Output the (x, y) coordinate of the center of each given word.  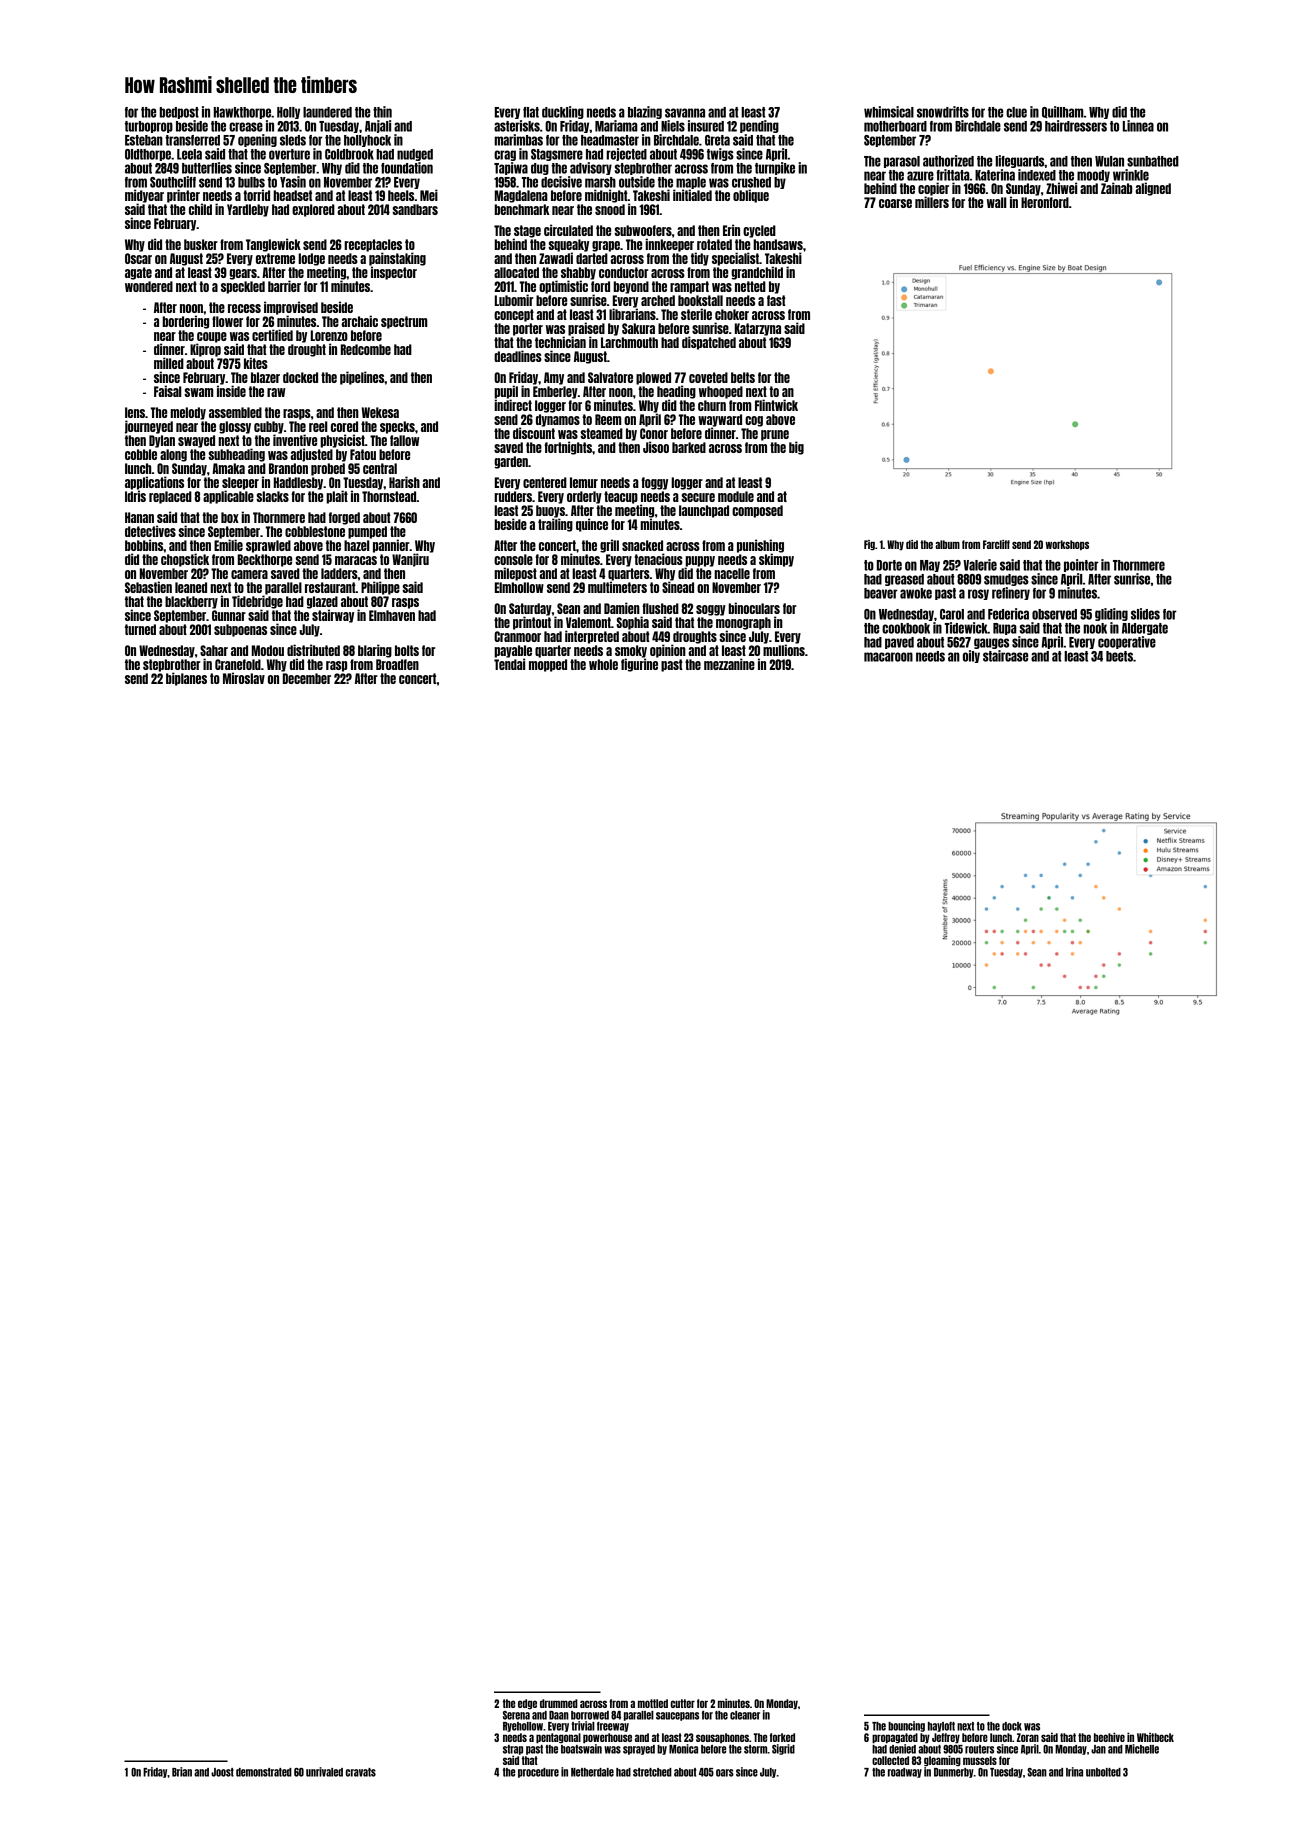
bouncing (906, 1726)
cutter (683, 1703)
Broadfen (397, 664)
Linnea (1138, 126)
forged (344, 518)
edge (527, 1704)
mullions (784, 650)
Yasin (293, 182)
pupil (506, 392)
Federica (1008, 614)
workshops (1067, 545)
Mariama (616, 126)
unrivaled (324, 1772)
